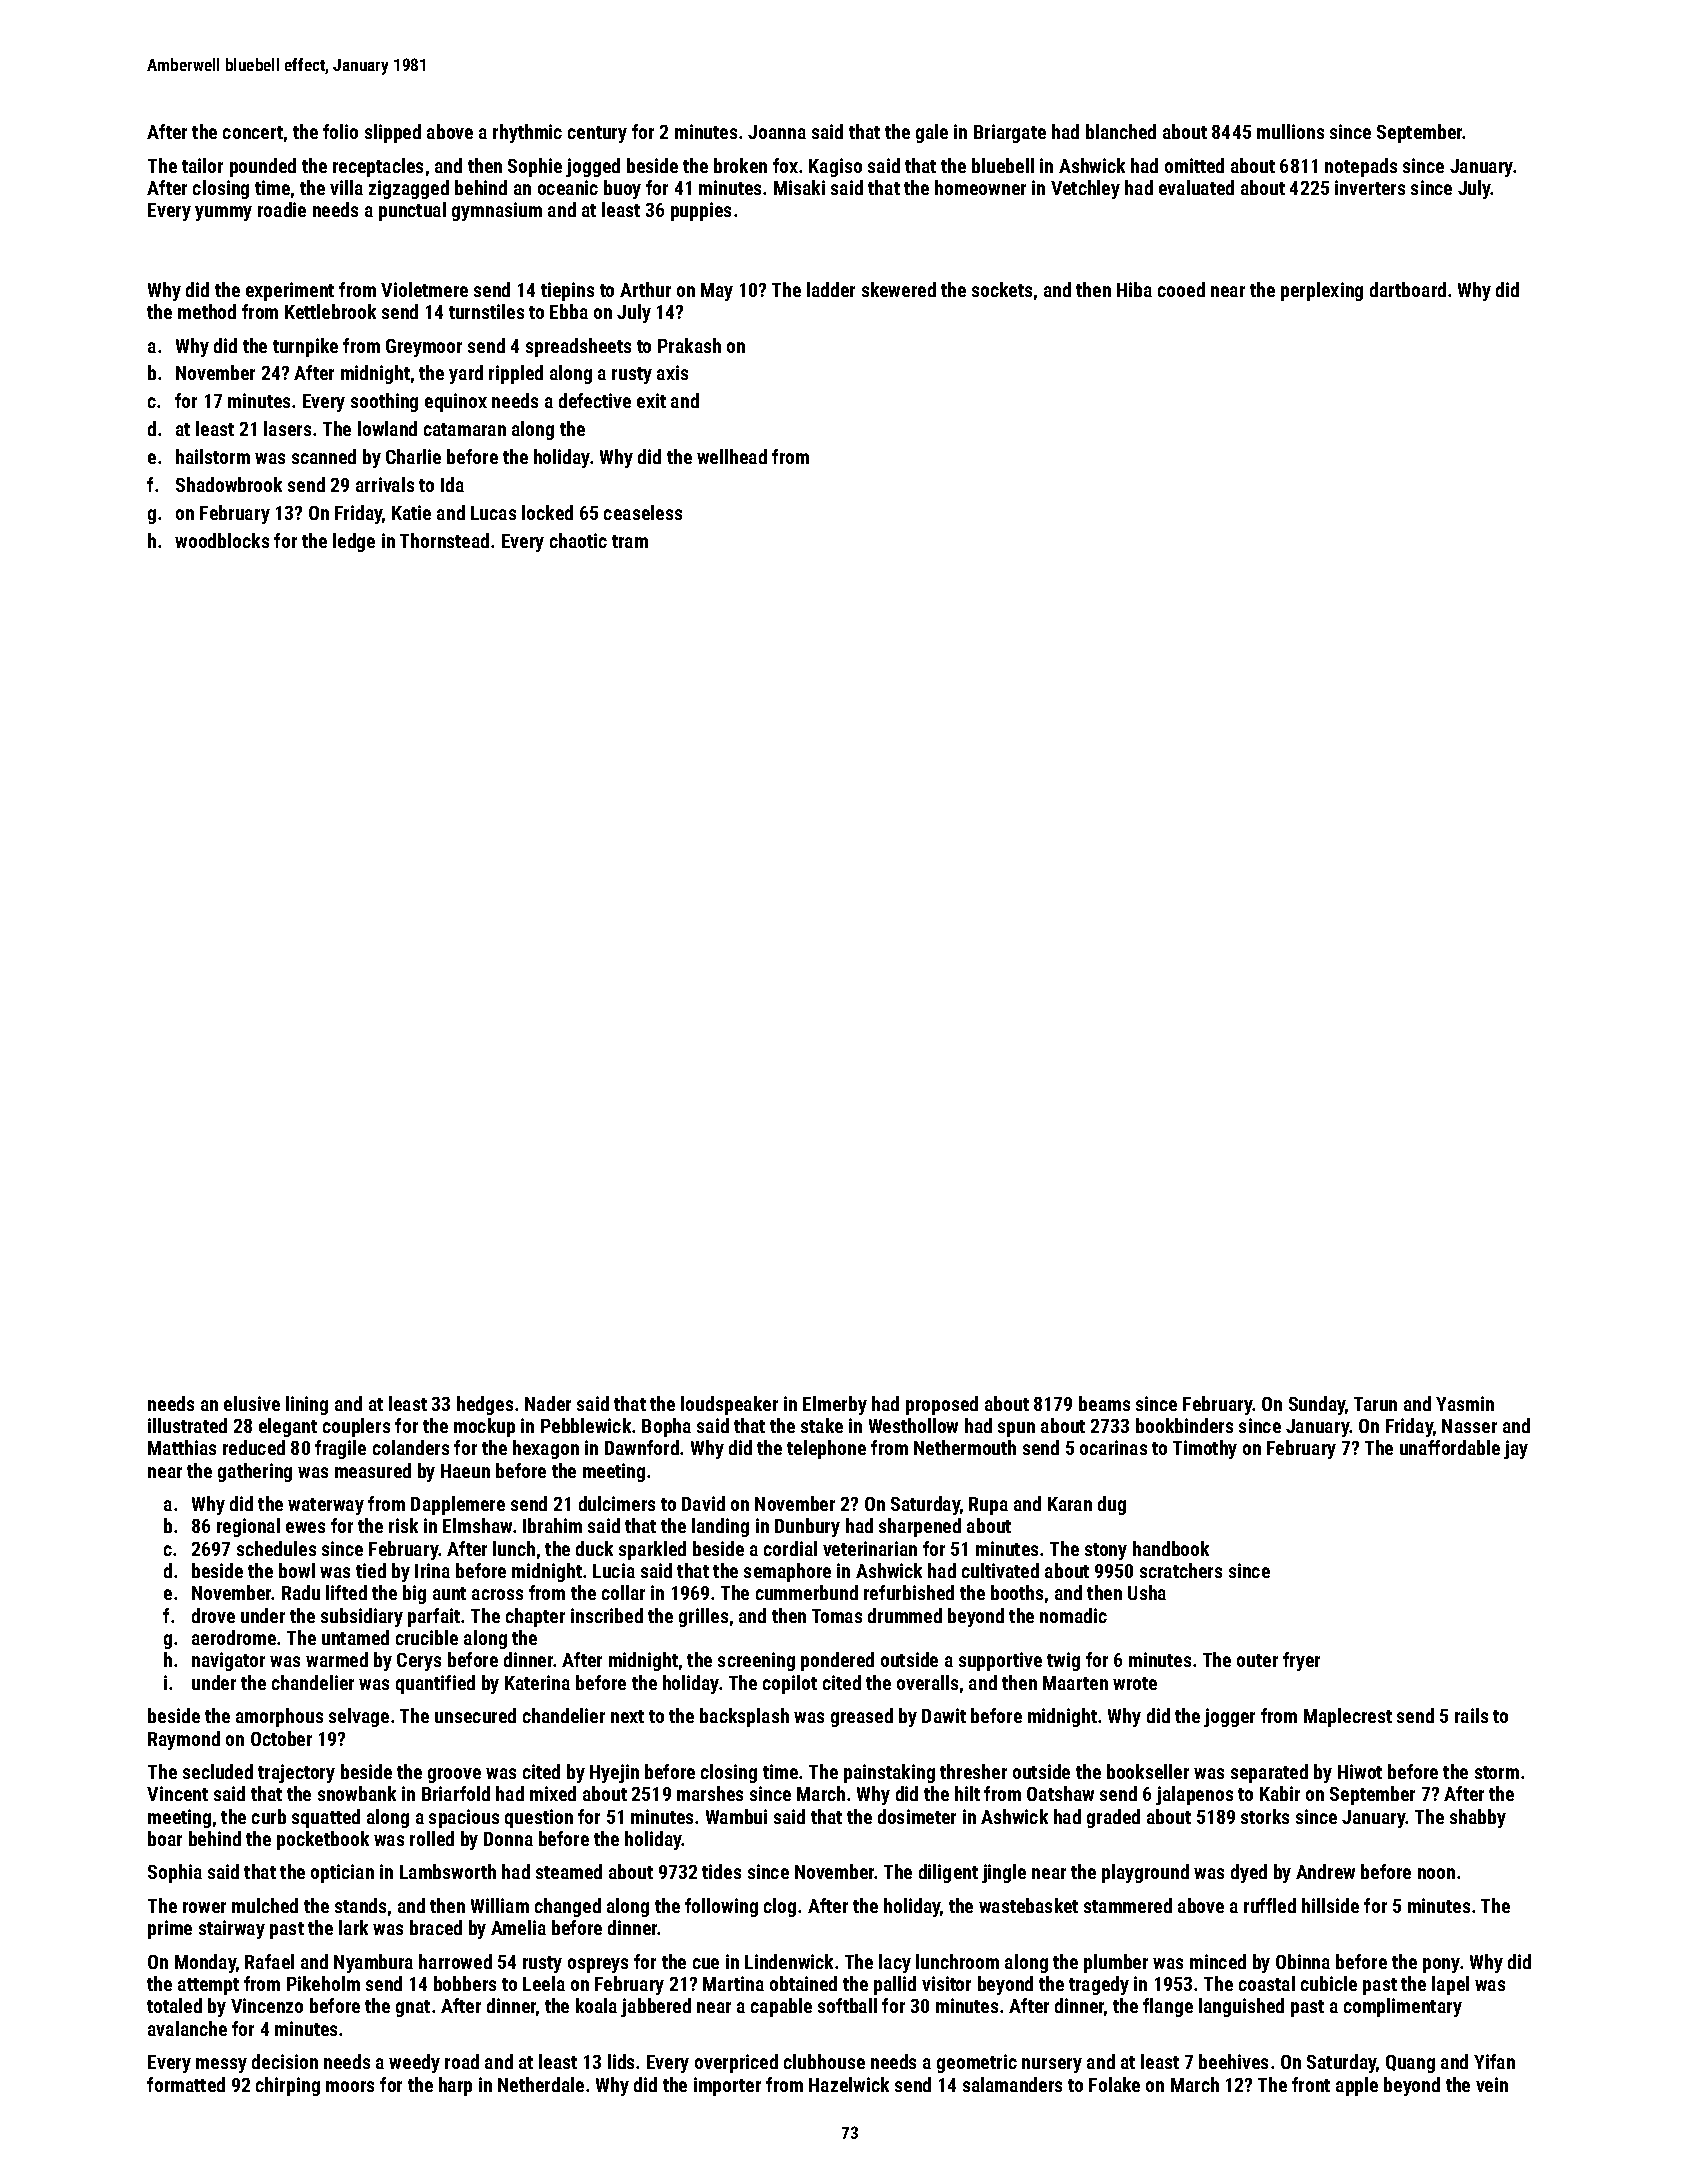 The image size is (1683, 2178). What do you see at coordinates (732, 456) in the screenshot?
I see `wellhead` at bounding box center [732, 456].
